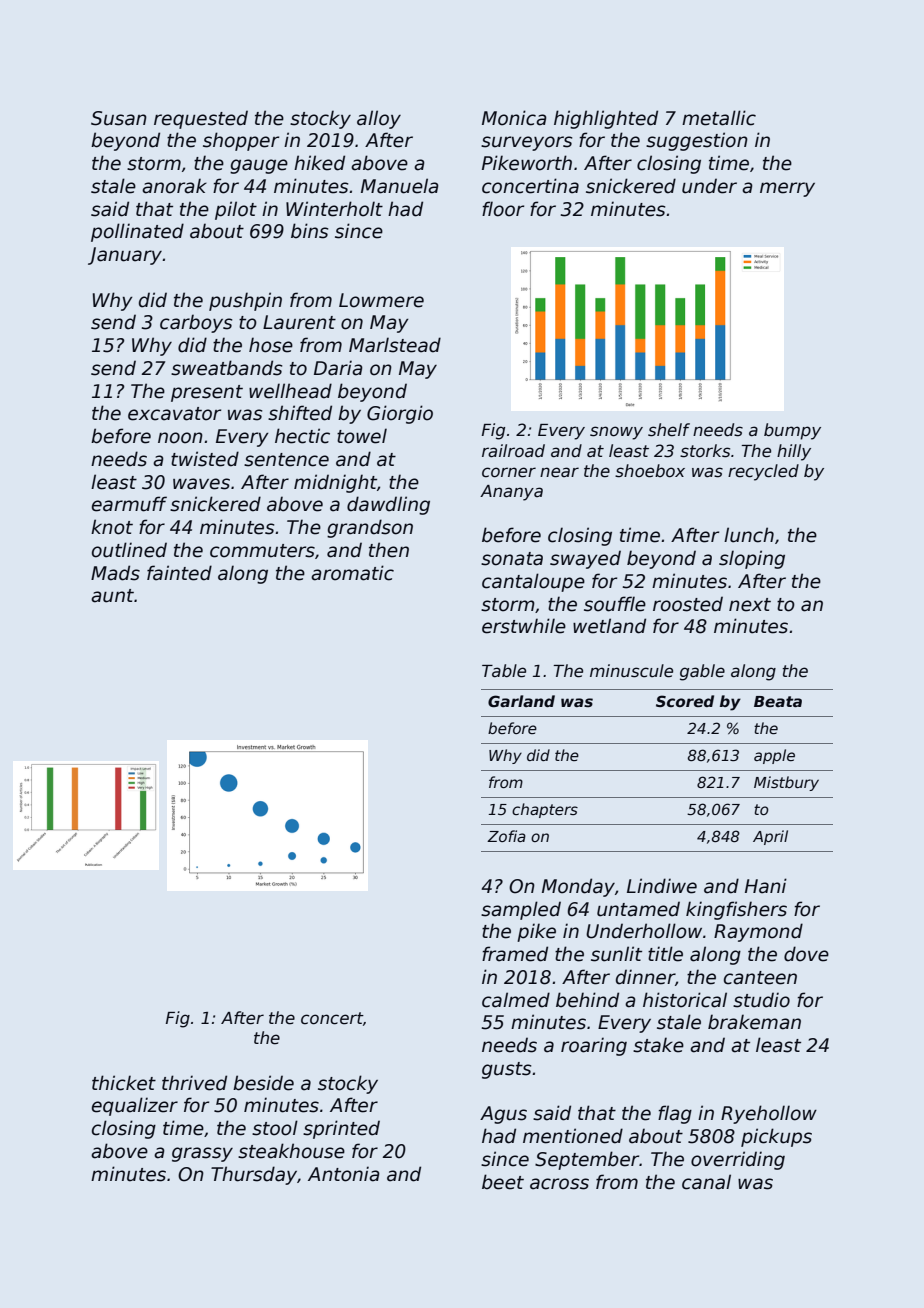 The image size is (924, 1308). What do you see at coordinates (504, 671) in the page?
I see `Table` at bounding box center [504, 671].
